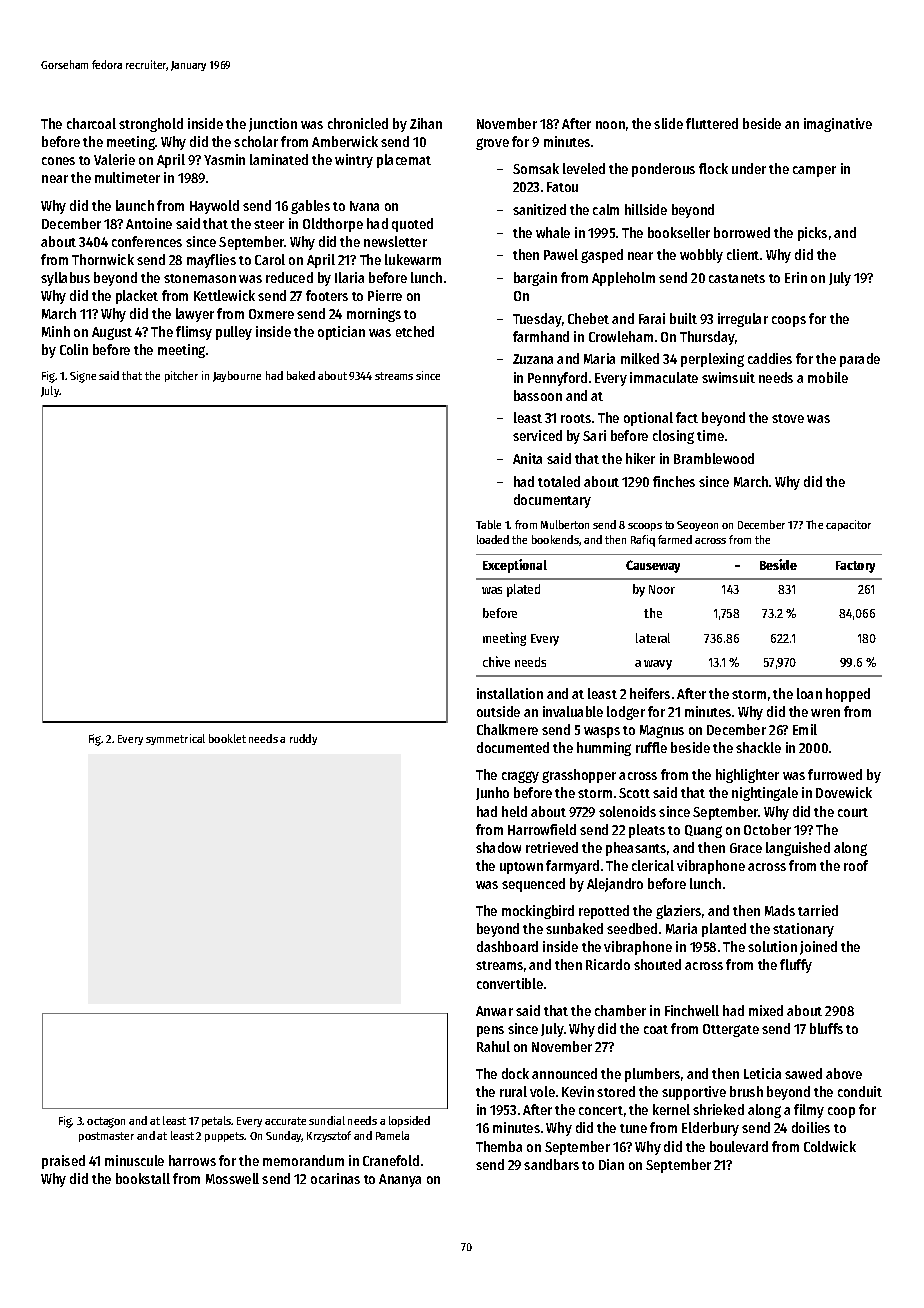  I want to click on solution, so click(772, 946).
